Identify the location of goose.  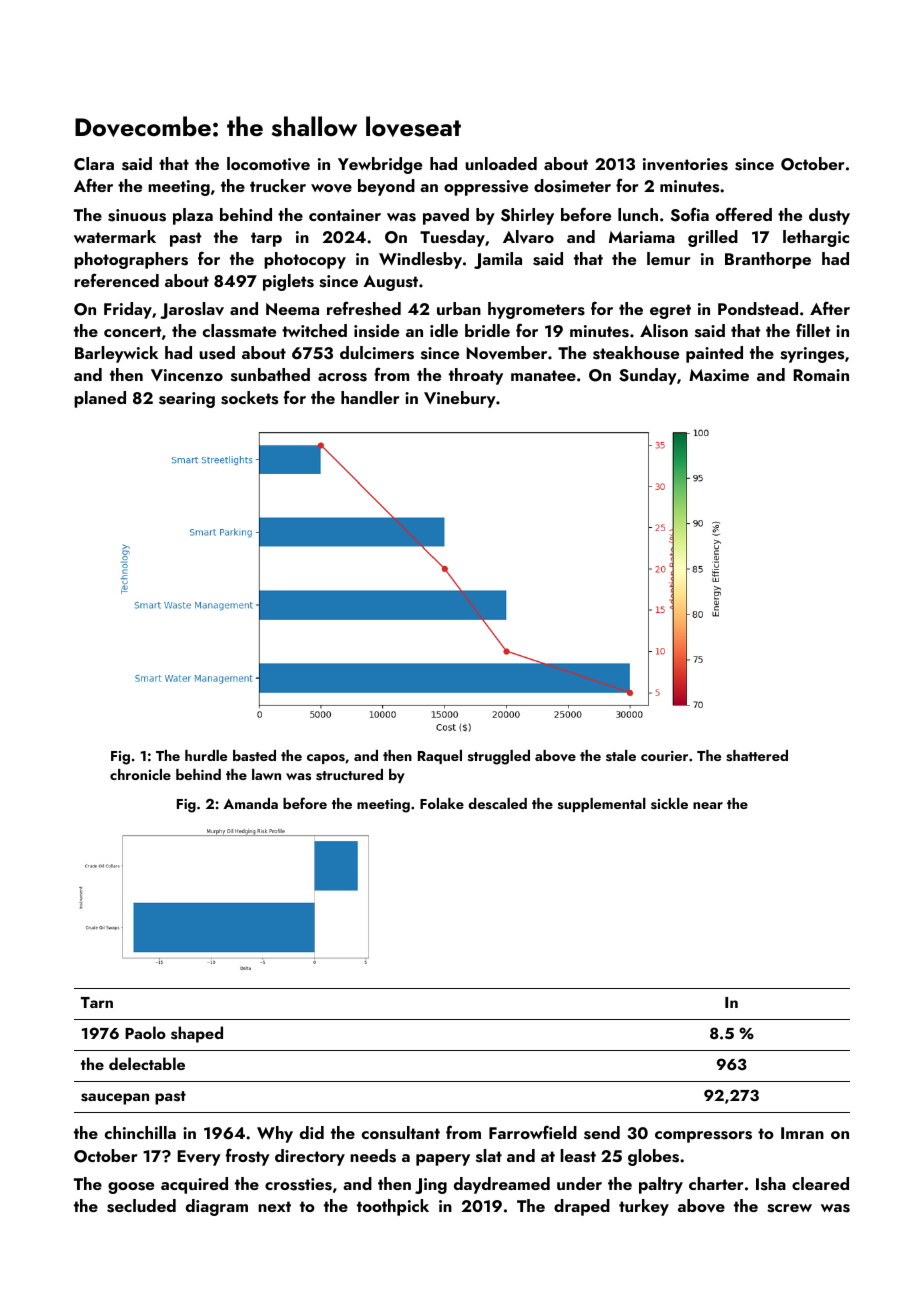
(131, 1188).
